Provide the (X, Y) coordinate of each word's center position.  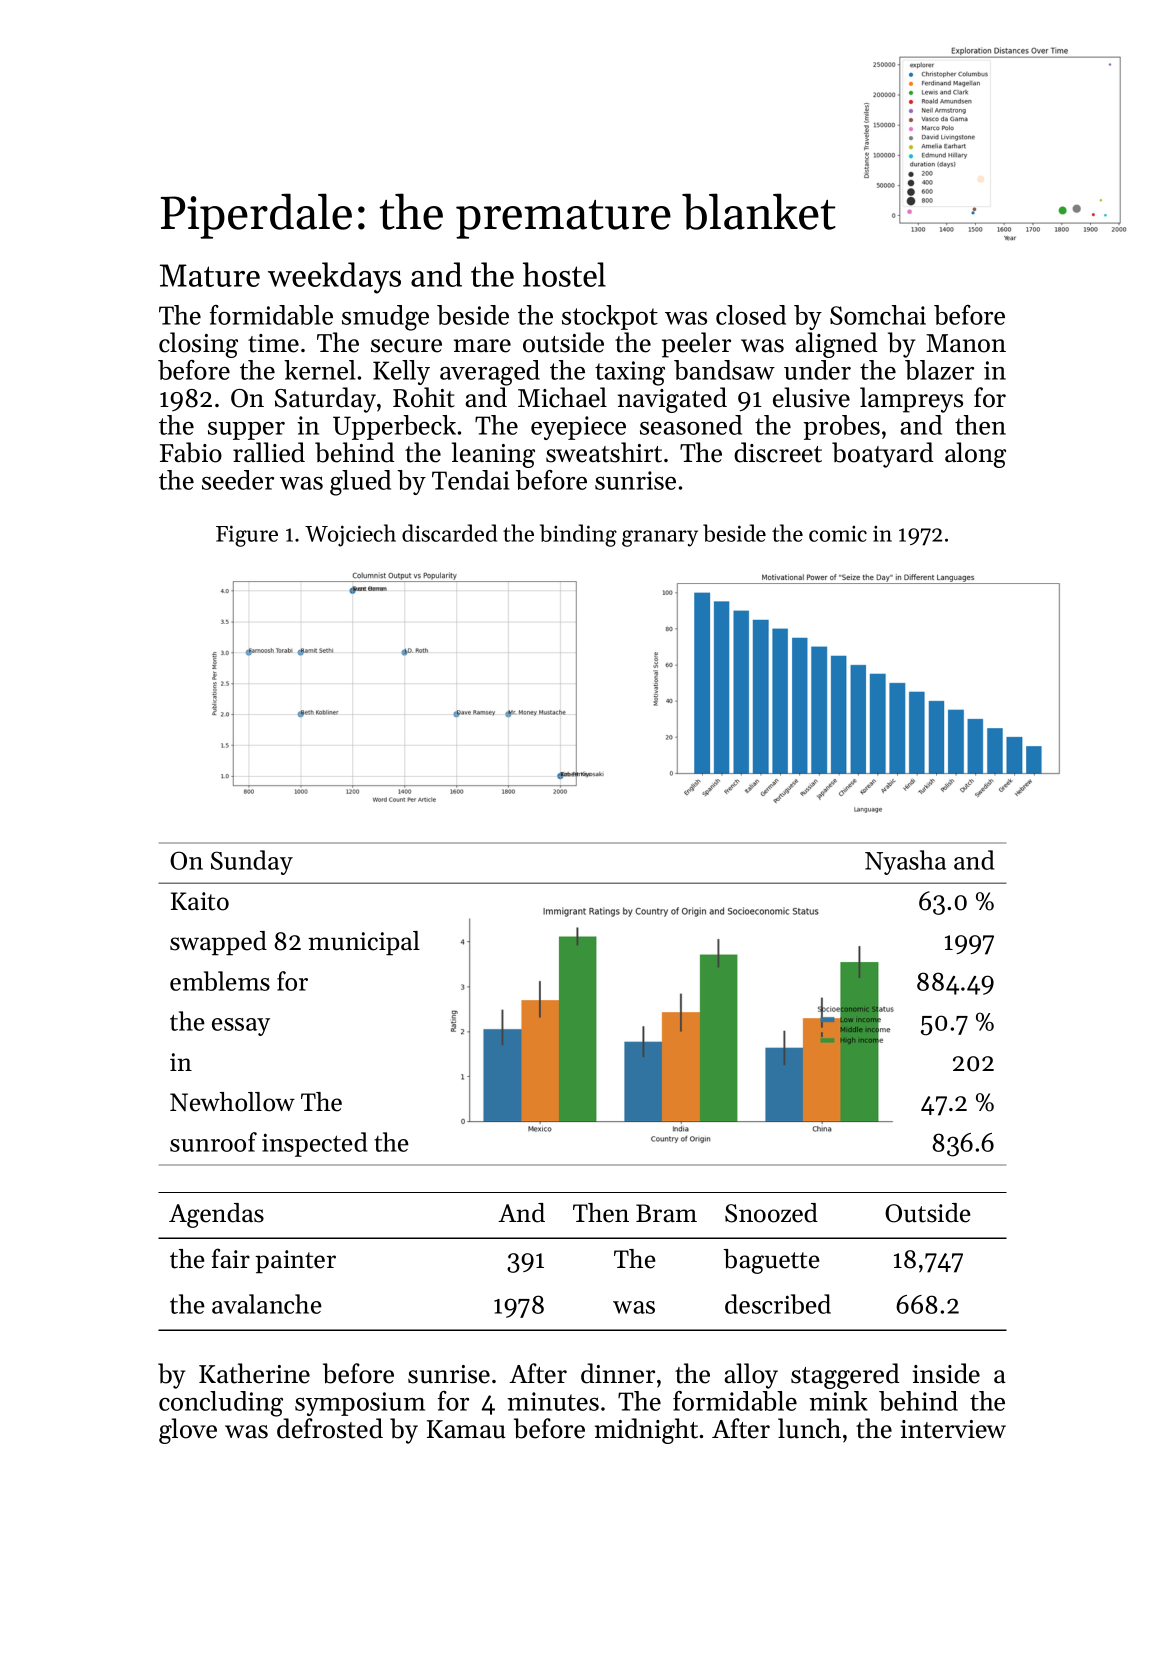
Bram (666, 1213)
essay (241, 1027)
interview (953, 1429)
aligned (836, 345)
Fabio (191, 452)
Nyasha (905, 862)
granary (660, 538)
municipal (364, 943)
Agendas (216, 1215)
